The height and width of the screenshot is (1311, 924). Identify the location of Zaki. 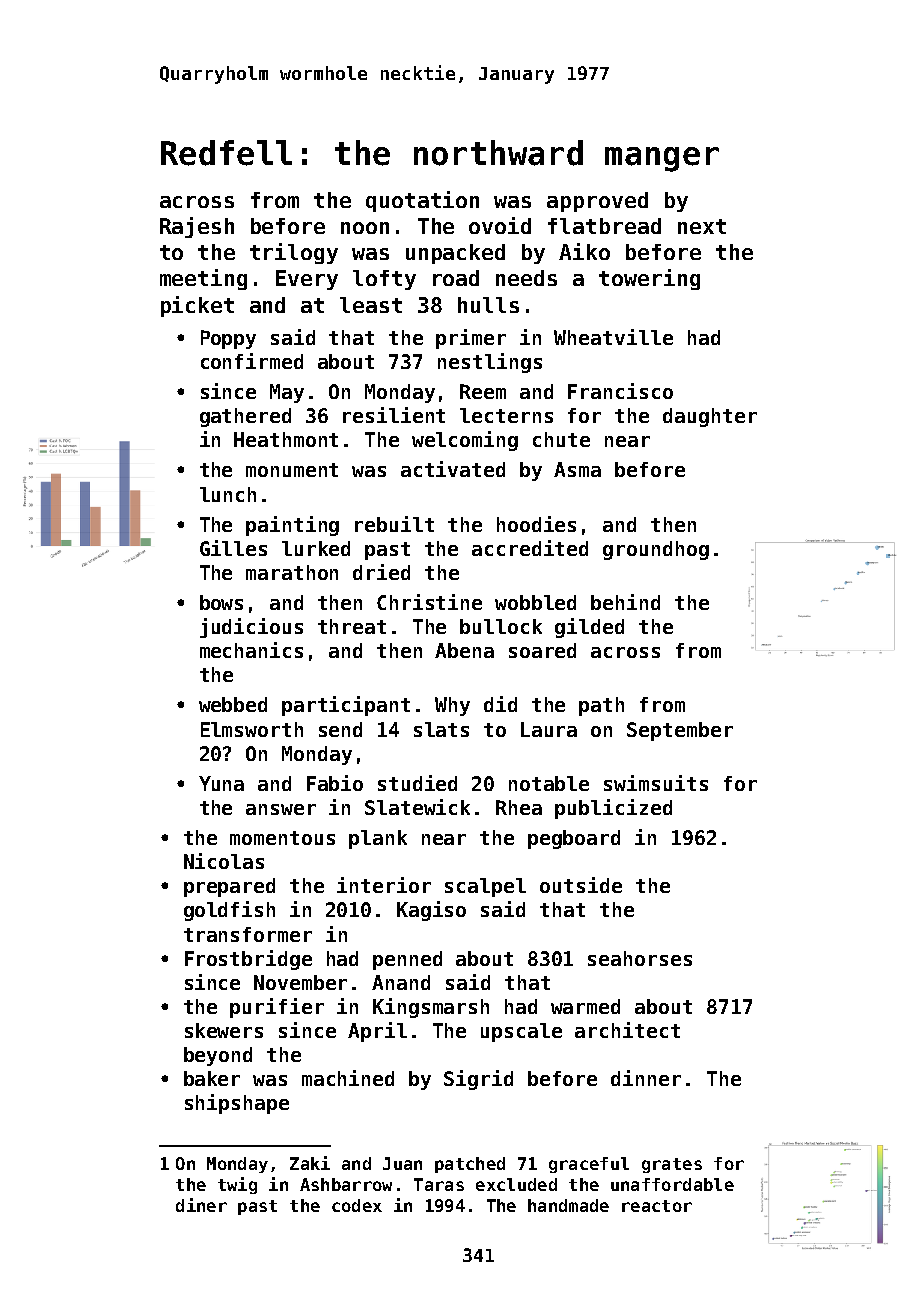
(310, 1163).
